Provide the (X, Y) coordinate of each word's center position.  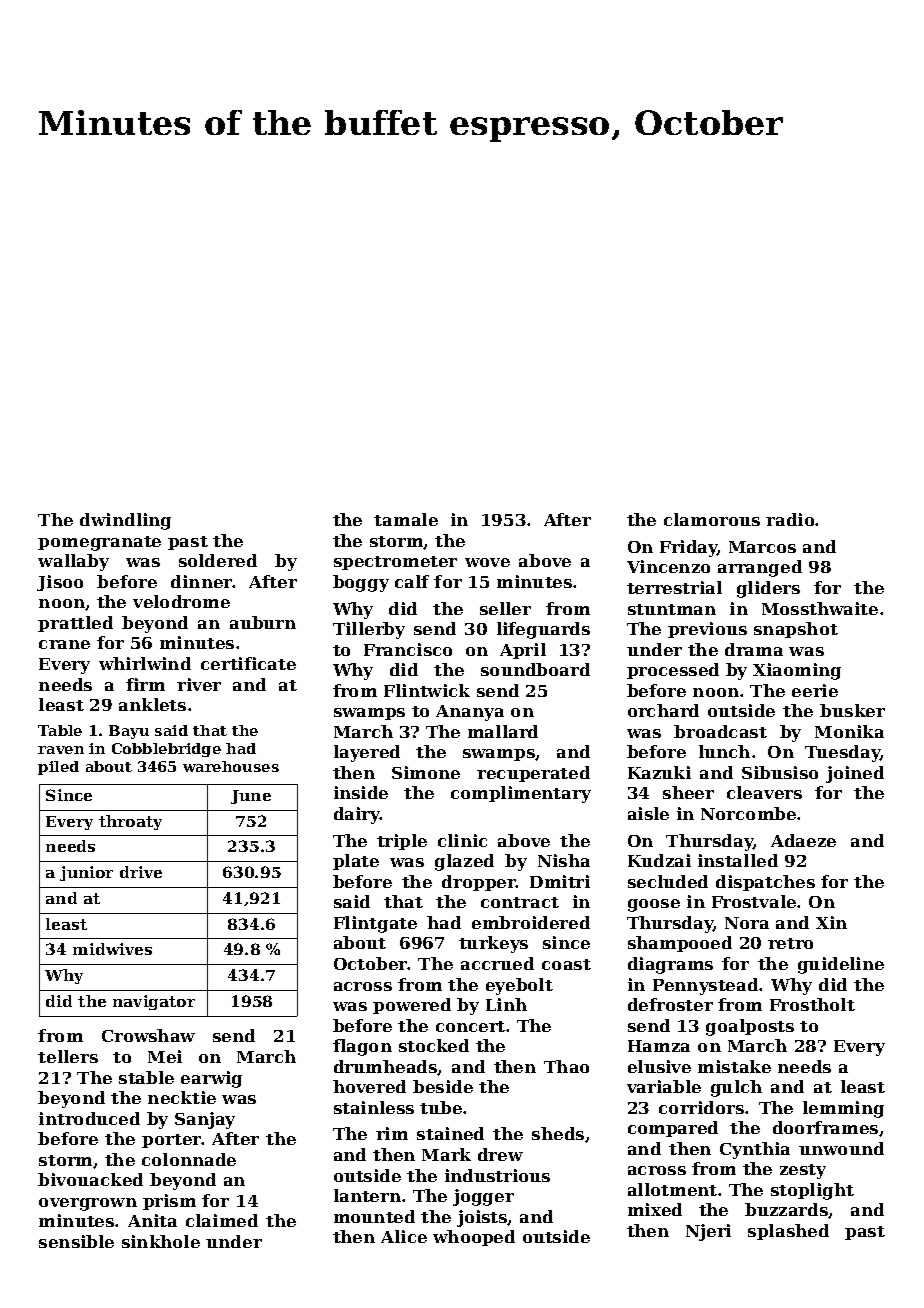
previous (707, 630)
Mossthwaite (820, 608)
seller (505, 608)
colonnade (189, 1159)
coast (566, 964)
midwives (112, 949)
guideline (841, 965)
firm (145, 684)
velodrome (181, 601)
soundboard (535, 669)
